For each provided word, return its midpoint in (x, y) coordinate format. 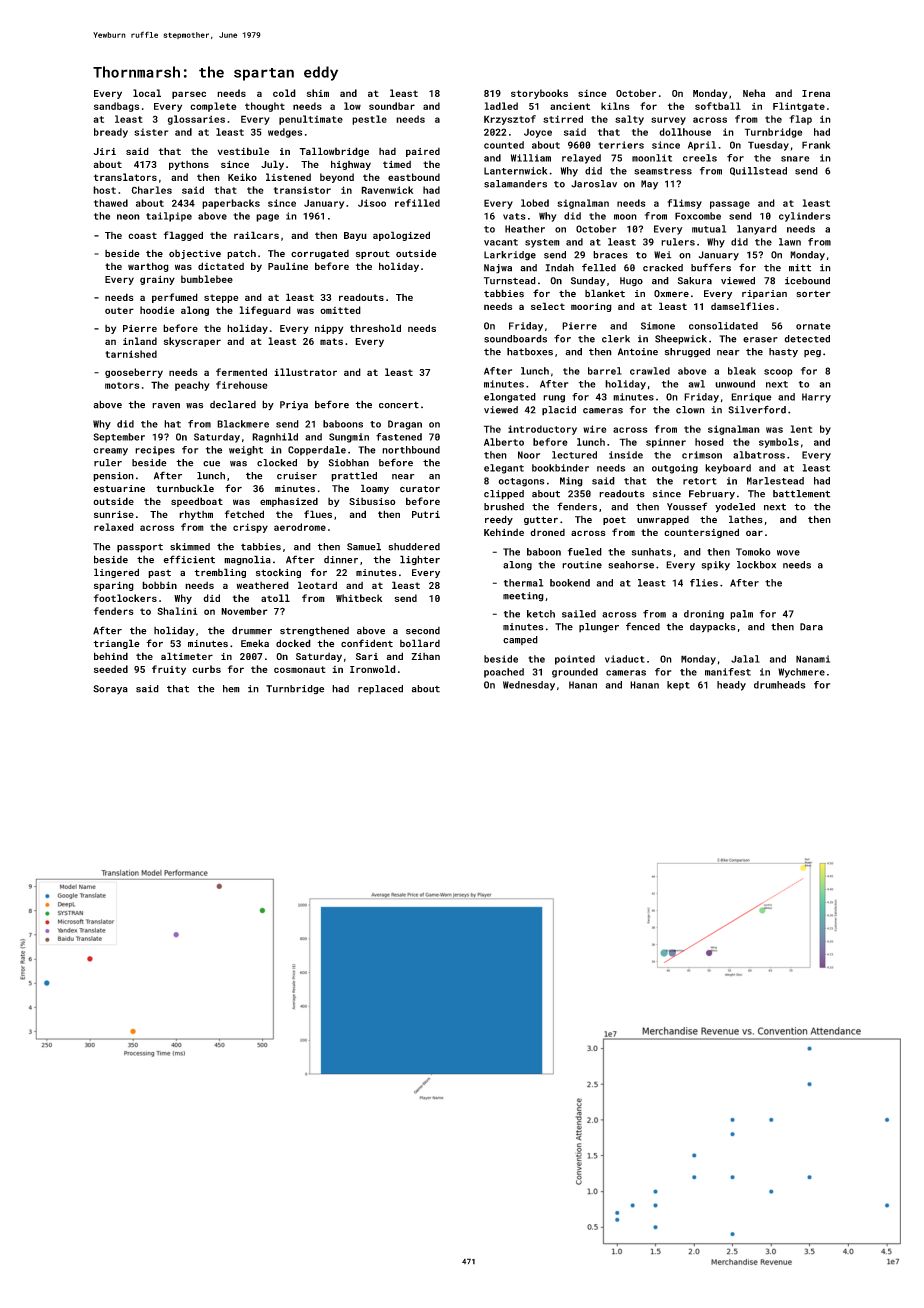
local (147, 93)
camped (520, 640)
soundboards (515, 339)
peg (812, 354)
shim (318, 93)
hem (231, 689)
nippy (329, 329)
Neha (754, 93)
